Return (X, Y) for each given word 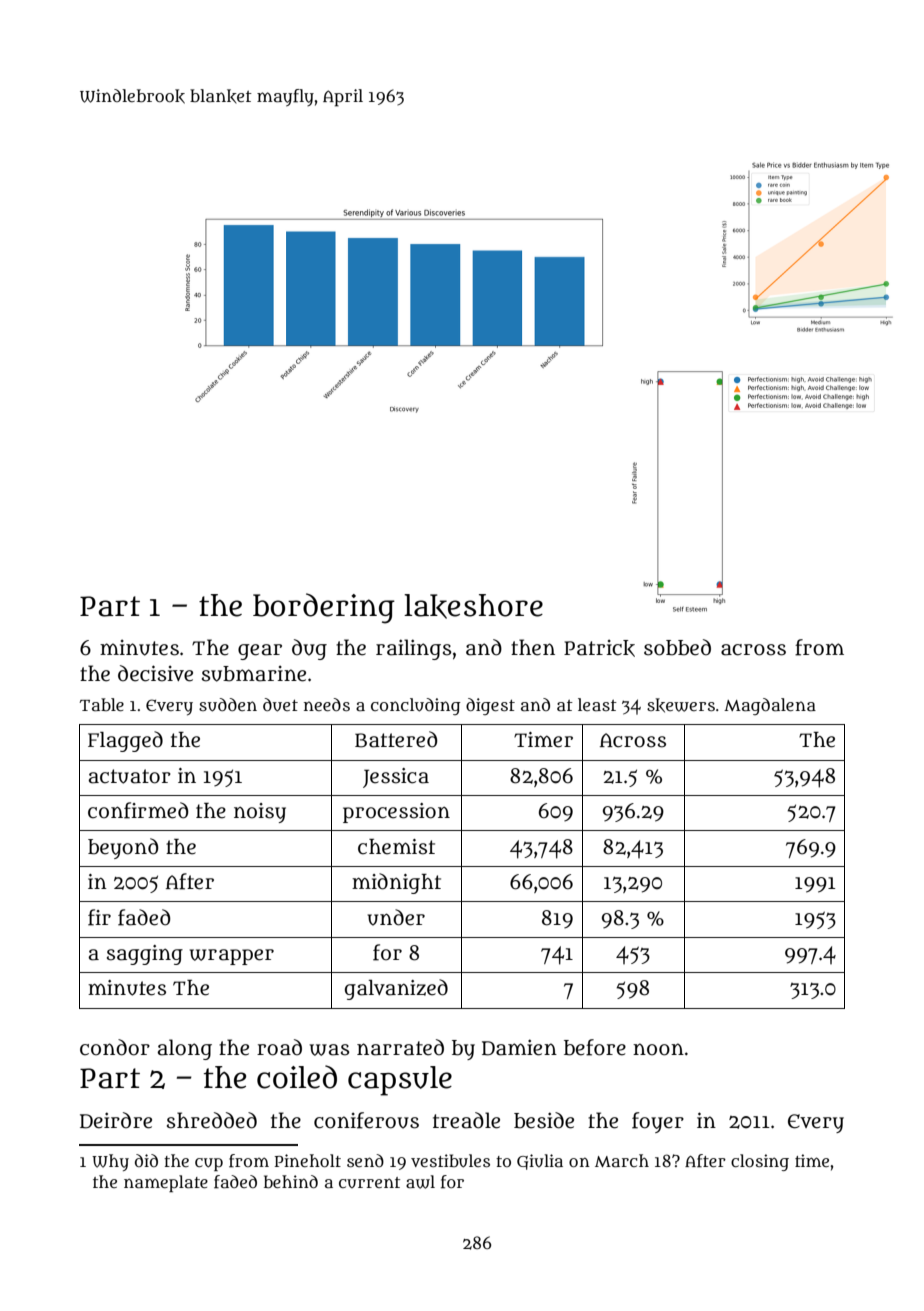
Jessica (396, 778)
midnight (396, 883)
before (595, 1047)
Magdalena (770, 706)
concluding (416, 706)
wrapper (232, 957)
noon (658, 1049)
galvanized (396, 989)
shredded (212, 1120)
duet (280, 705)
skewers (681, 705)
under (396, 917)
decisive (155, 673)
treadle (466, 1120)
